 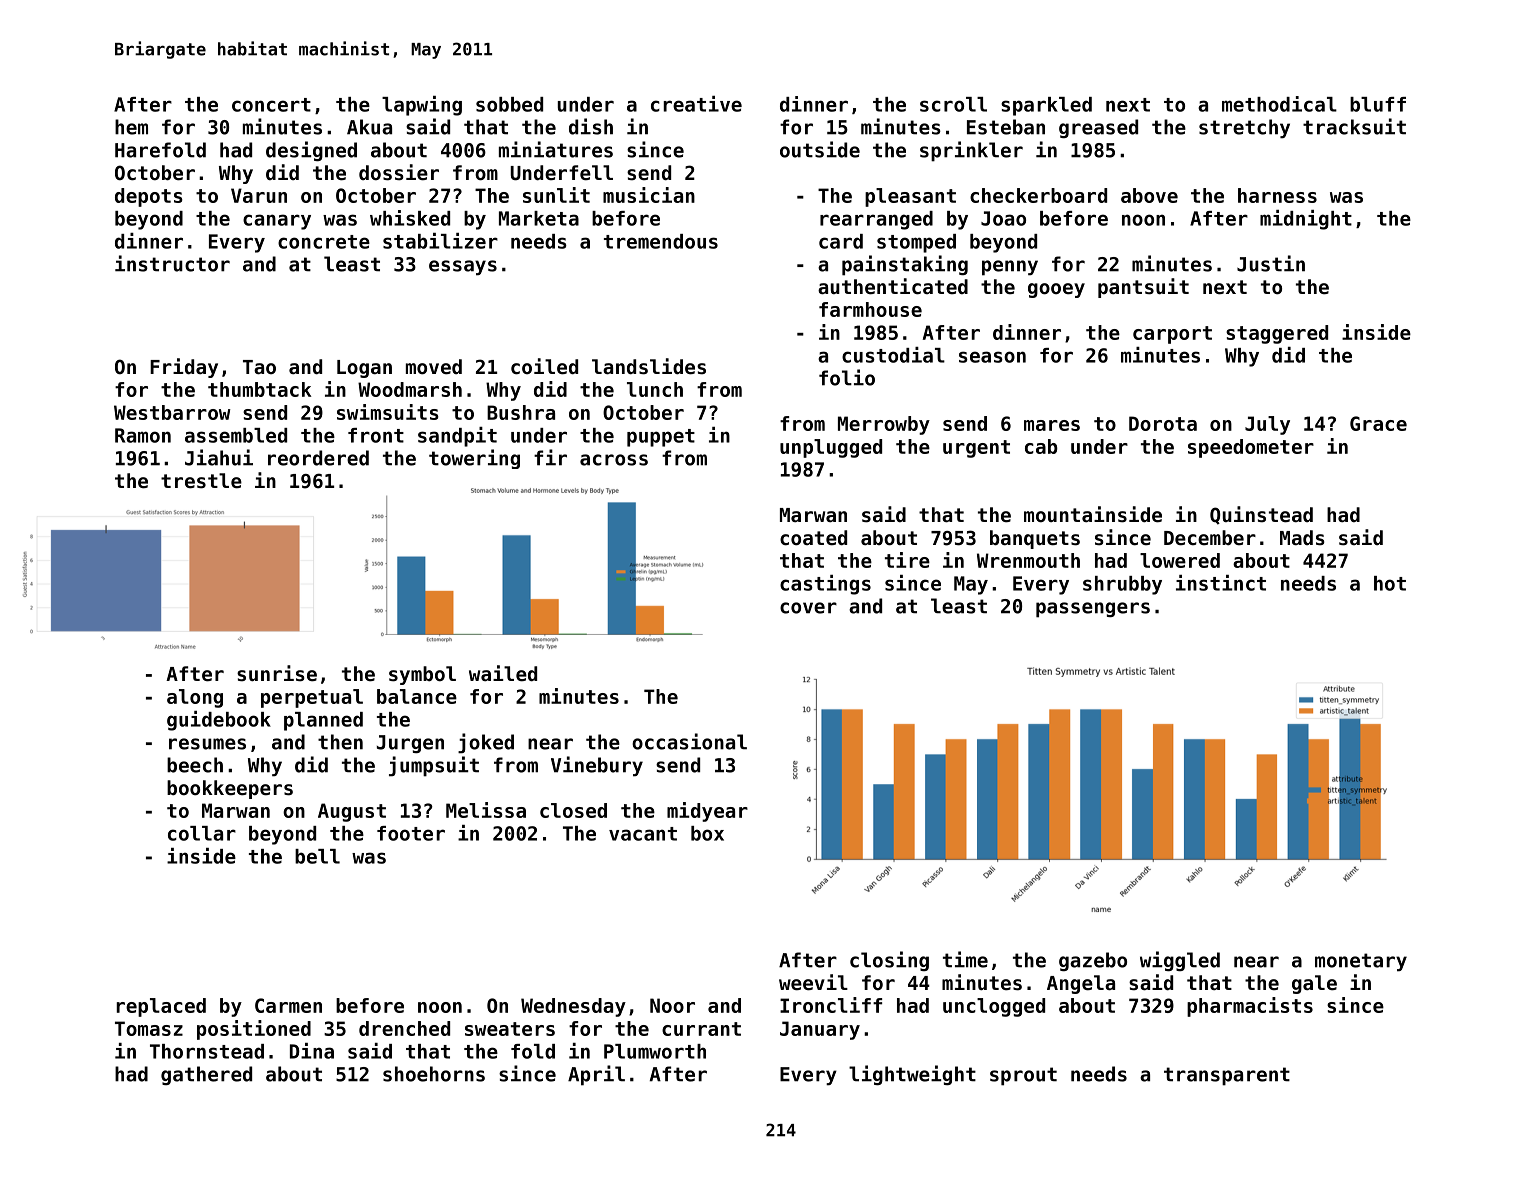 I want to click on Varun, so click(x=259, y=195).
